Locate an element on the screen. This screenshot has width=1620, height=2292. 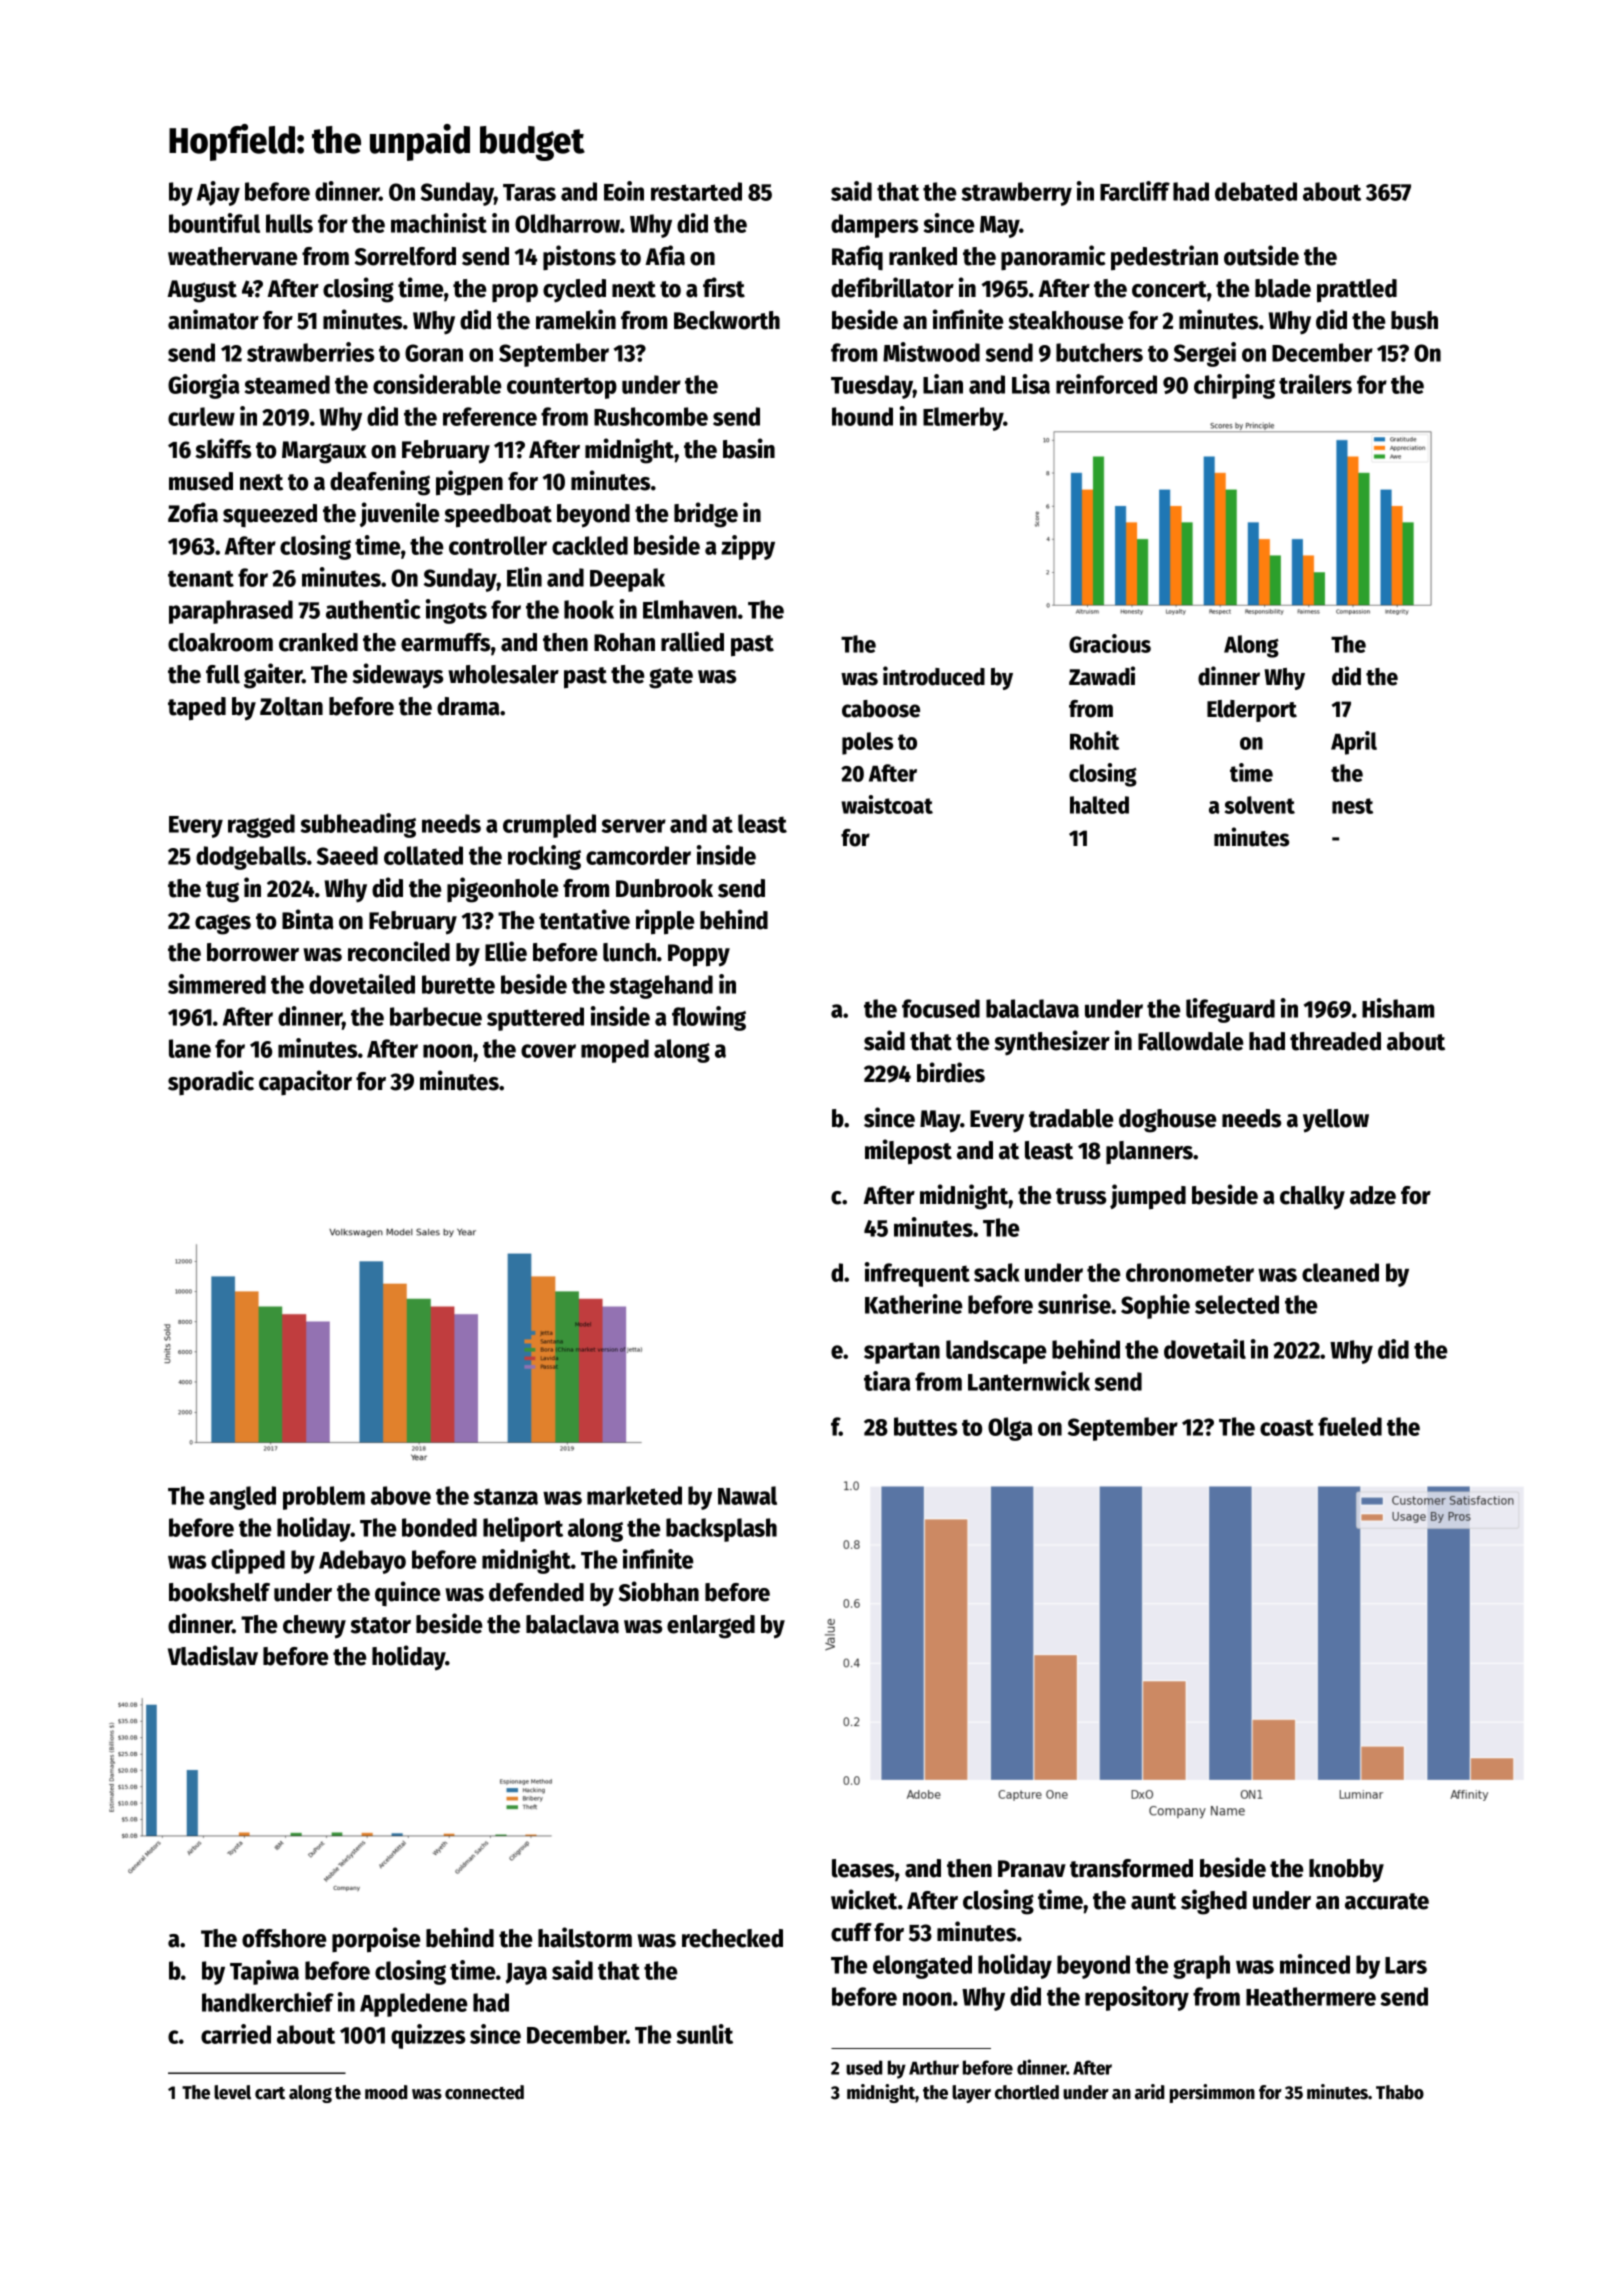
sporadic is located at coordinates (211, 1082).
